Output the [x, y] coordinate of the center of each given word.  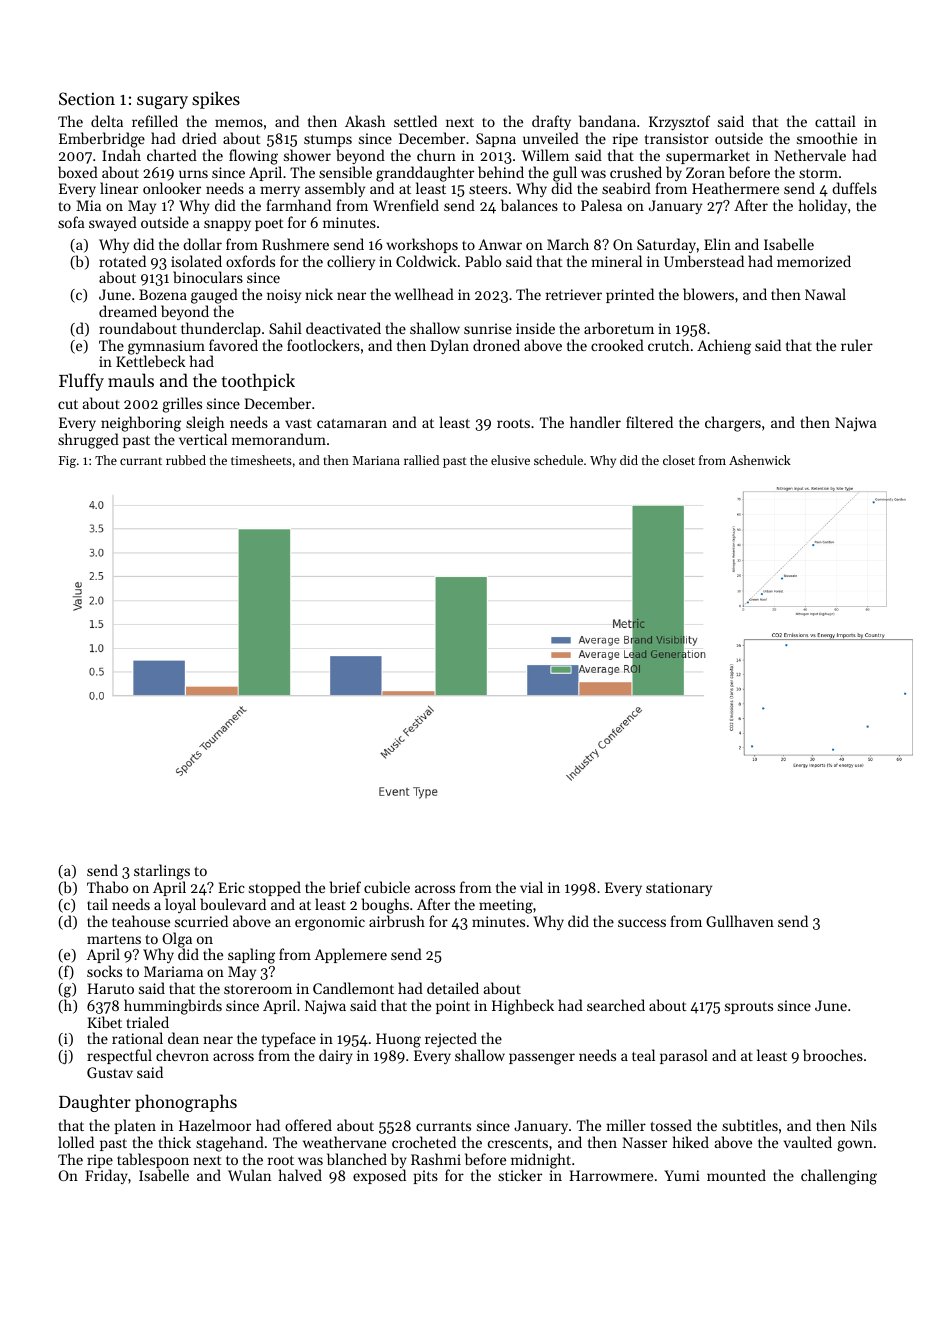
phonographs [186, 1103]
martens [114, 939]
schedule [558, 460]
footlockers [323, 345]
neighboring [141, 424]
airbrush [397, 921]
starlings [162, 872]
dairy [336, 1056]
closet [679, 460]
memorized [814, 261]
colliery [351, 262]
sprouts [749, 1008]
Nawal [825, 294]
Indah [121, 155]
